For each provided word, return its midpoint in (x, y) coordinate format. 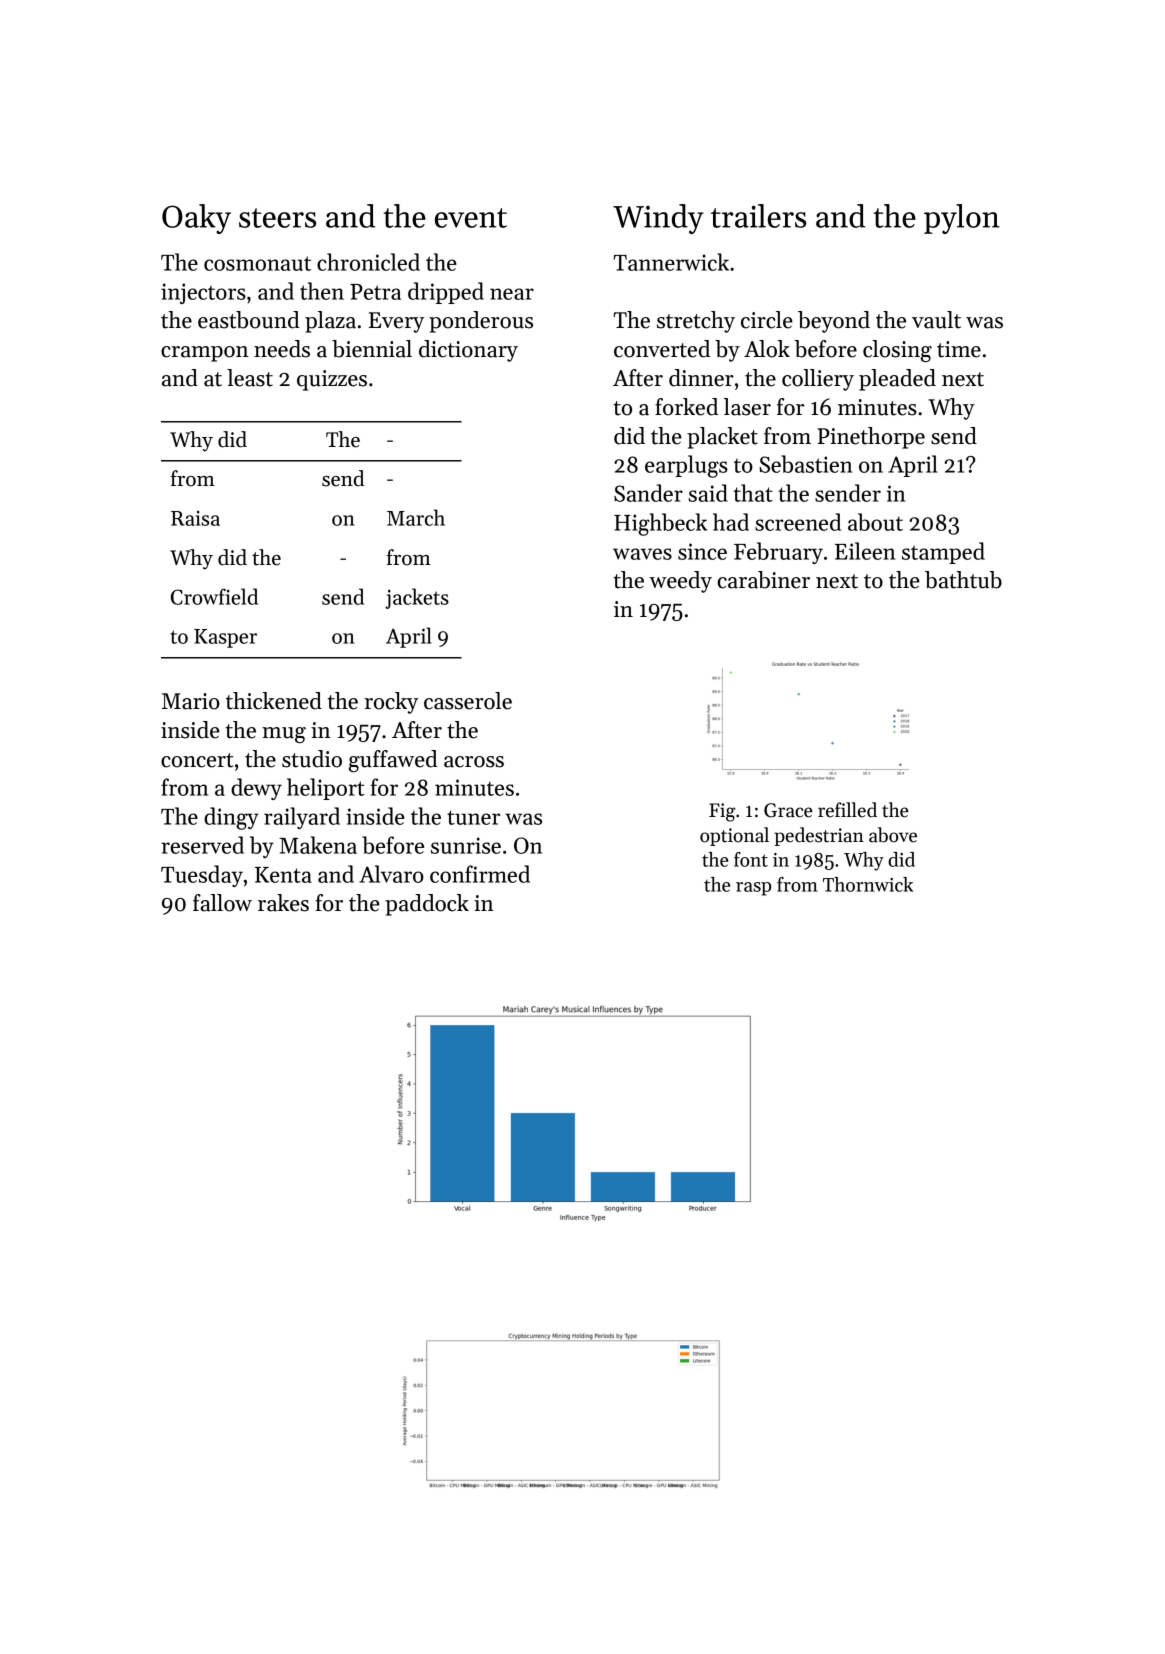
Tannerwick (671, 262)
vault (936, 320)
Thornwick (868, 884)
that (753, 493)
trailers (758, 216)
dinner (701, 378)
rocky (391, 703)
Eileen (865, 551)
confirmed (480, 874)
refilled (847, 810)
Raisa (195, 518)
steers (277, 218)
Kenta (283, 875)
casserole (468, 701)
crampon (205, 354)
